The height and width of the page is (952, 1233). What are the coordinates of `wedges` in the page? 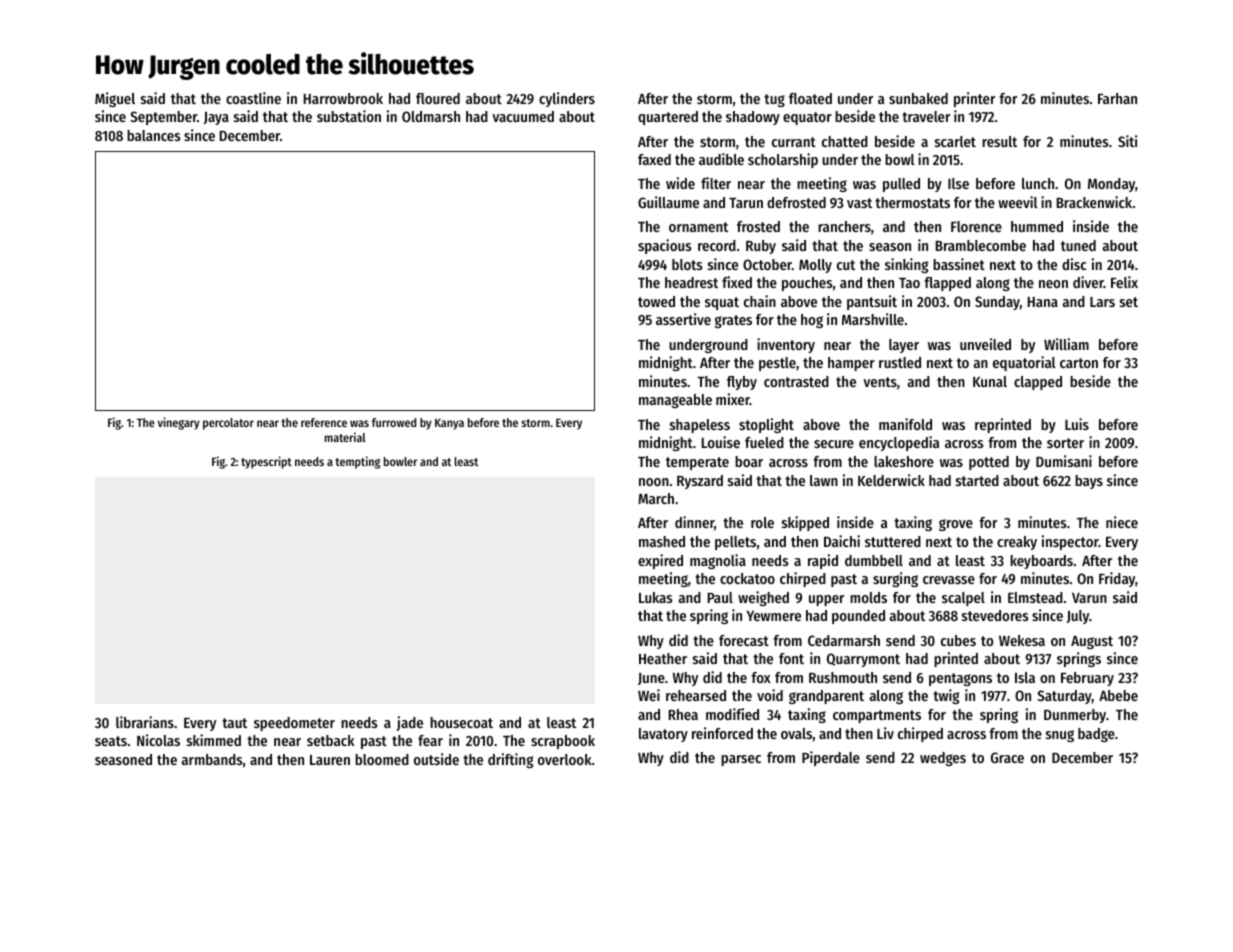 It's located at (943, 759).
